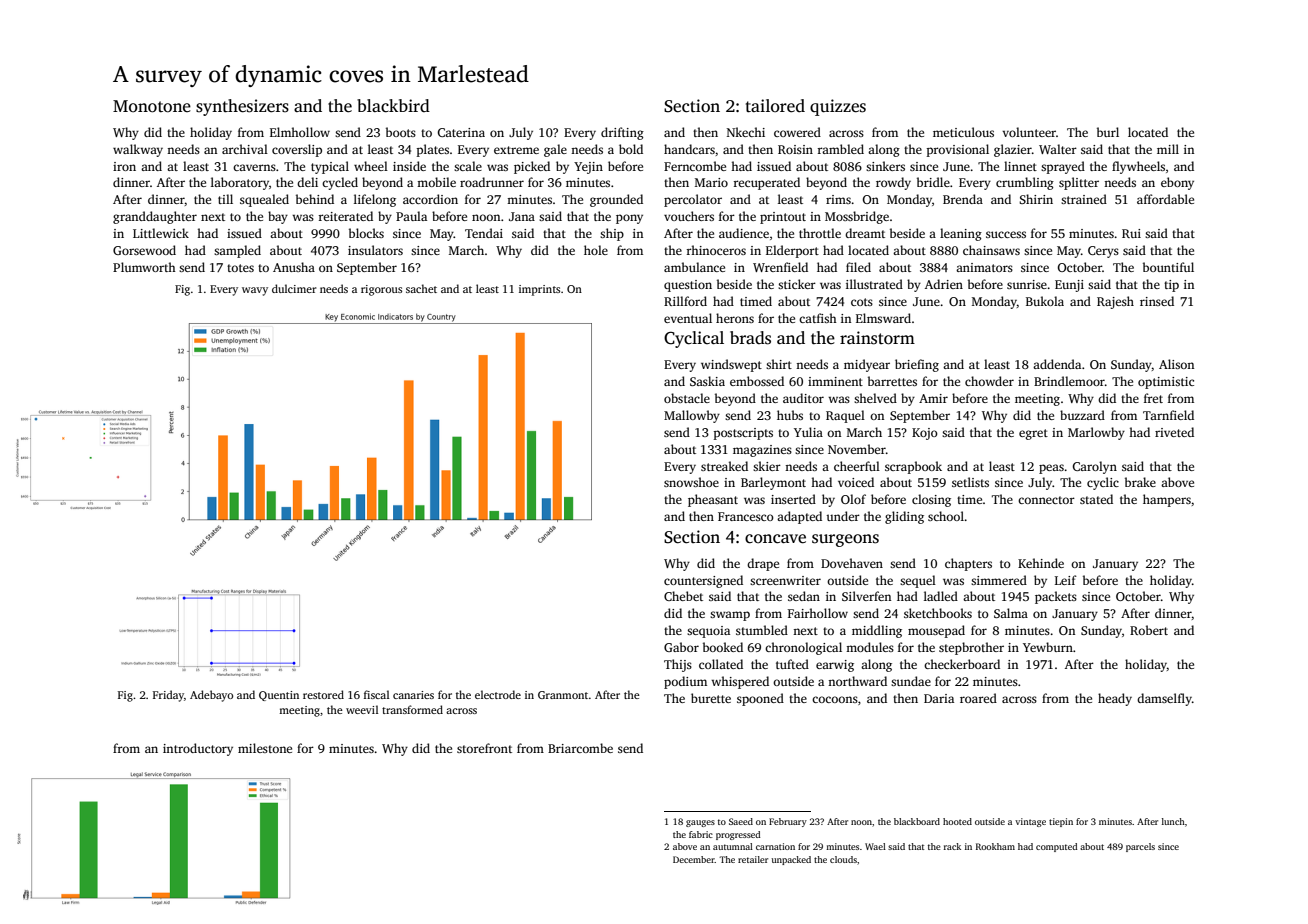 The height and width of the screenshot is (924, 1308). I want to click on restored, so click(323, 694).
